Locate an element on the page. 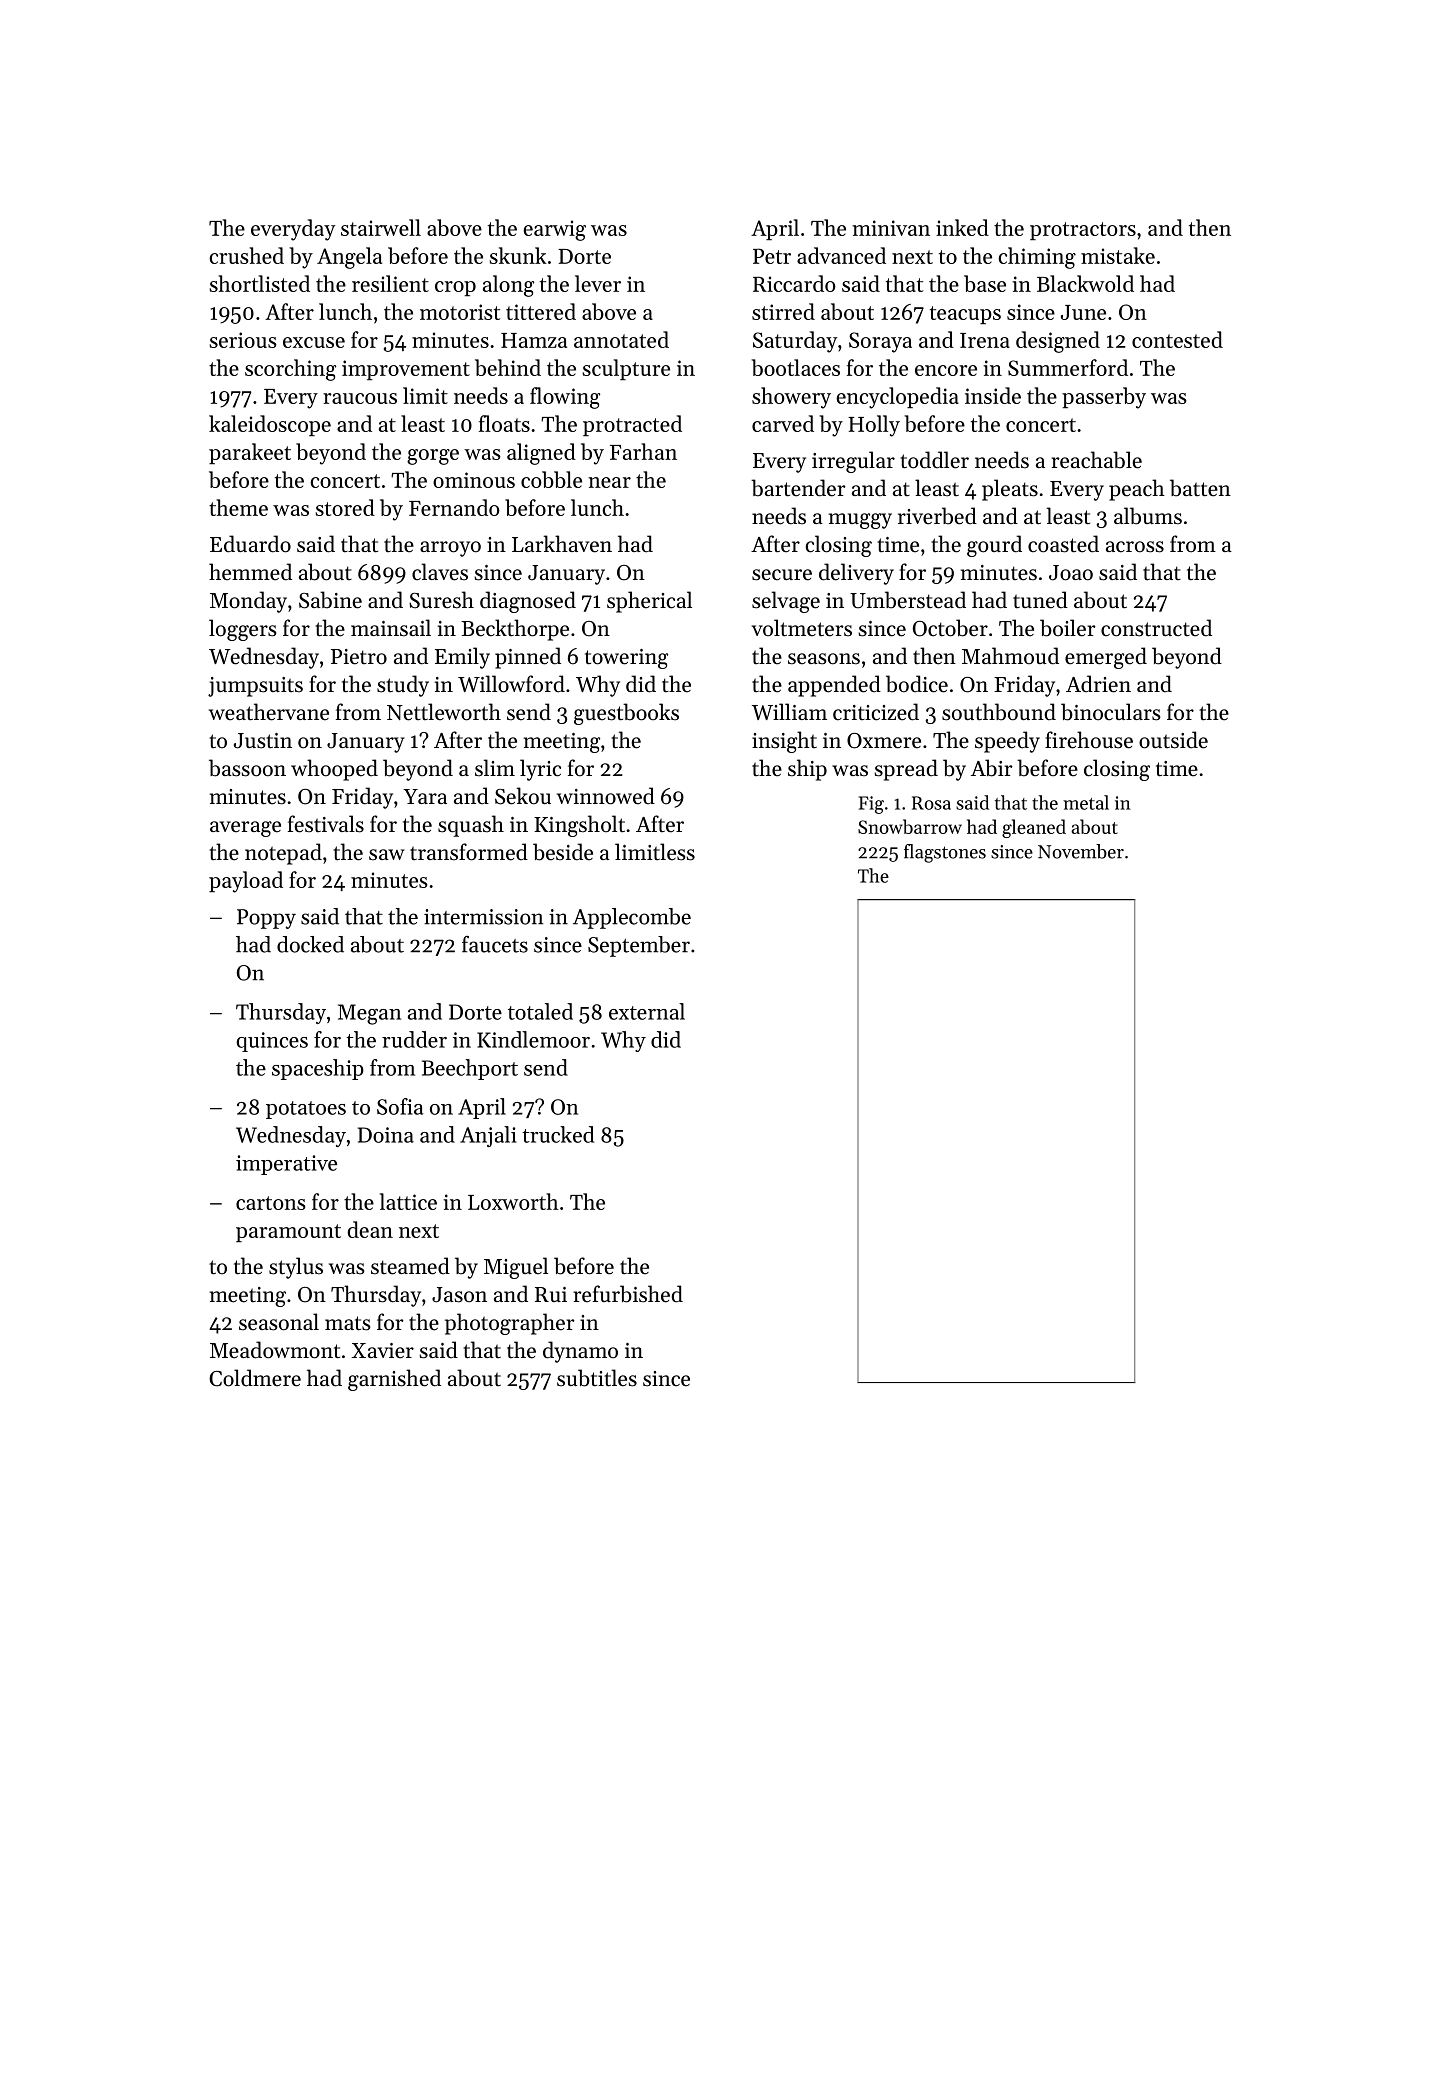 The width and height of the page is (1450, 2100). garnished is located at coordinates (394, 1380).
